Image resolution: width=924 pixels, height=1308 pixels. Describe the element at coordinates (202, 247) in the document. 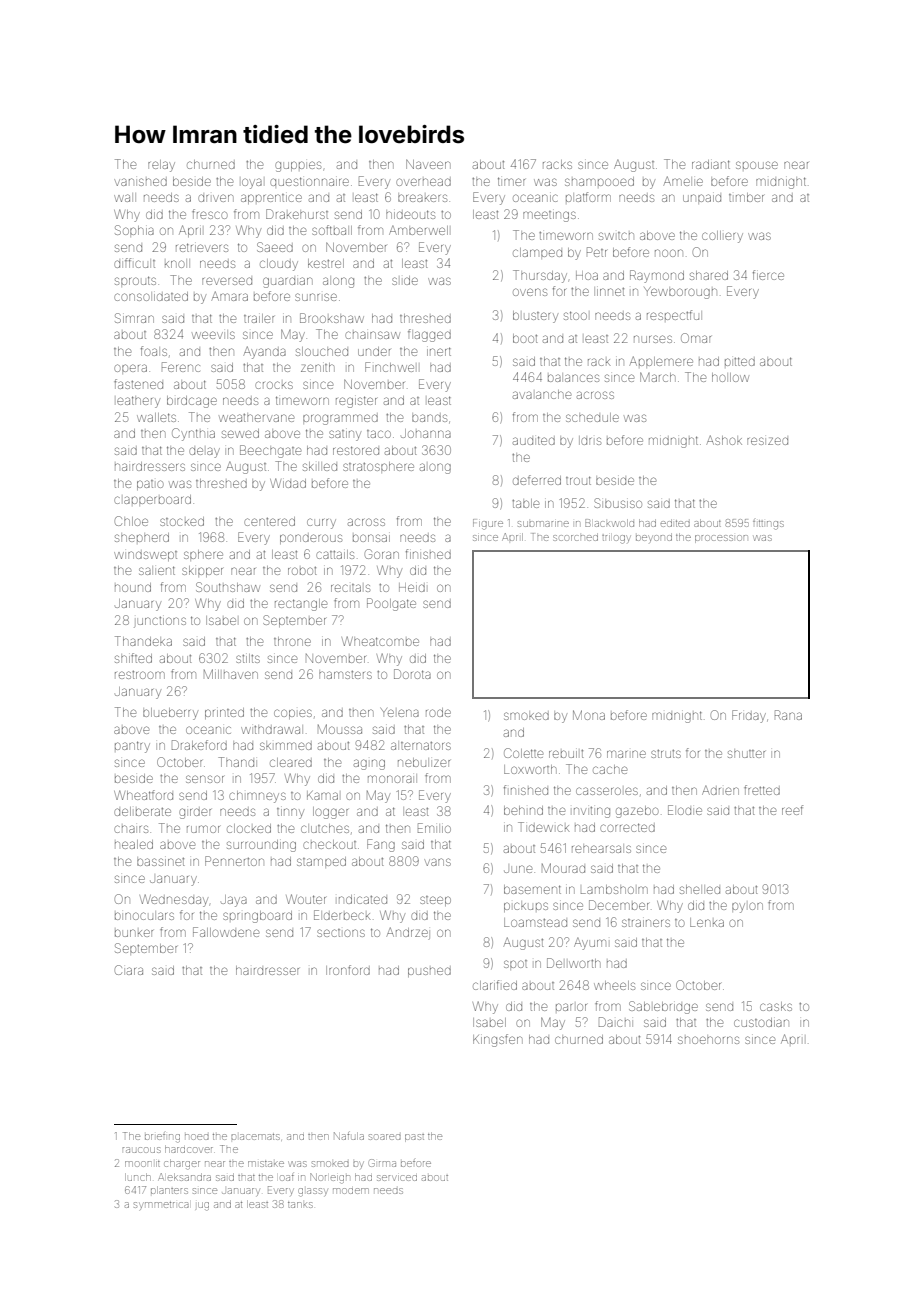

I see `retrievers` at that location.
